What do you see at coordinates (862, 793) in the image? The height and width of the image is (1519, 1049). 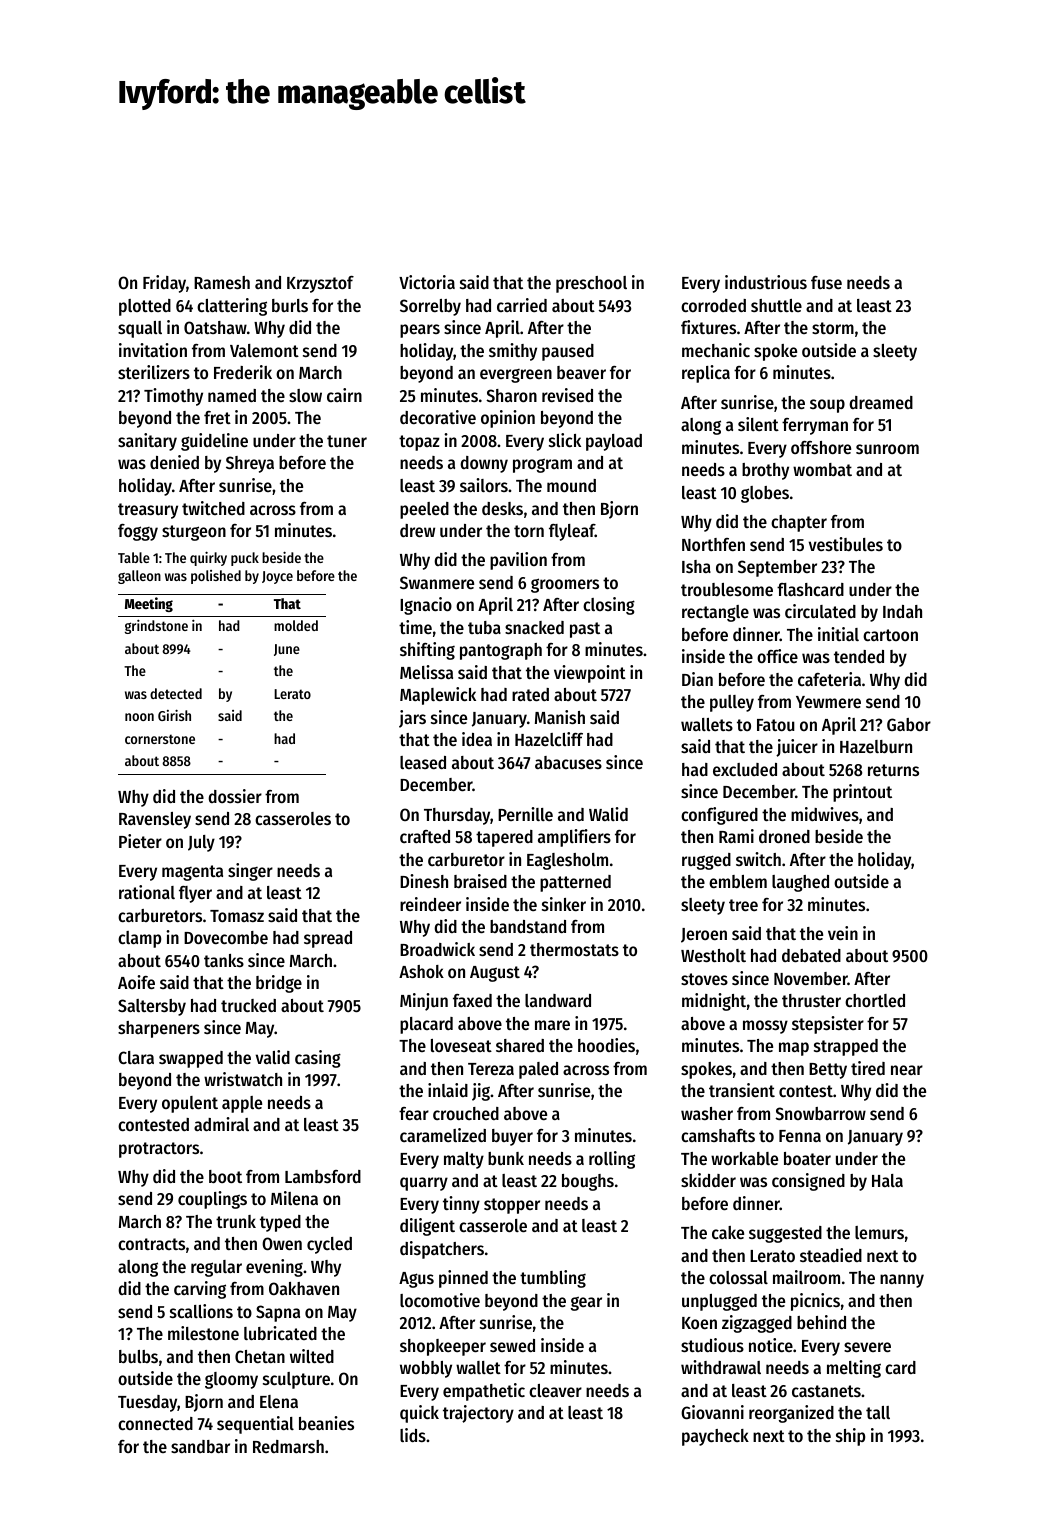 I see `printout` at bounding box center [862, 793].
